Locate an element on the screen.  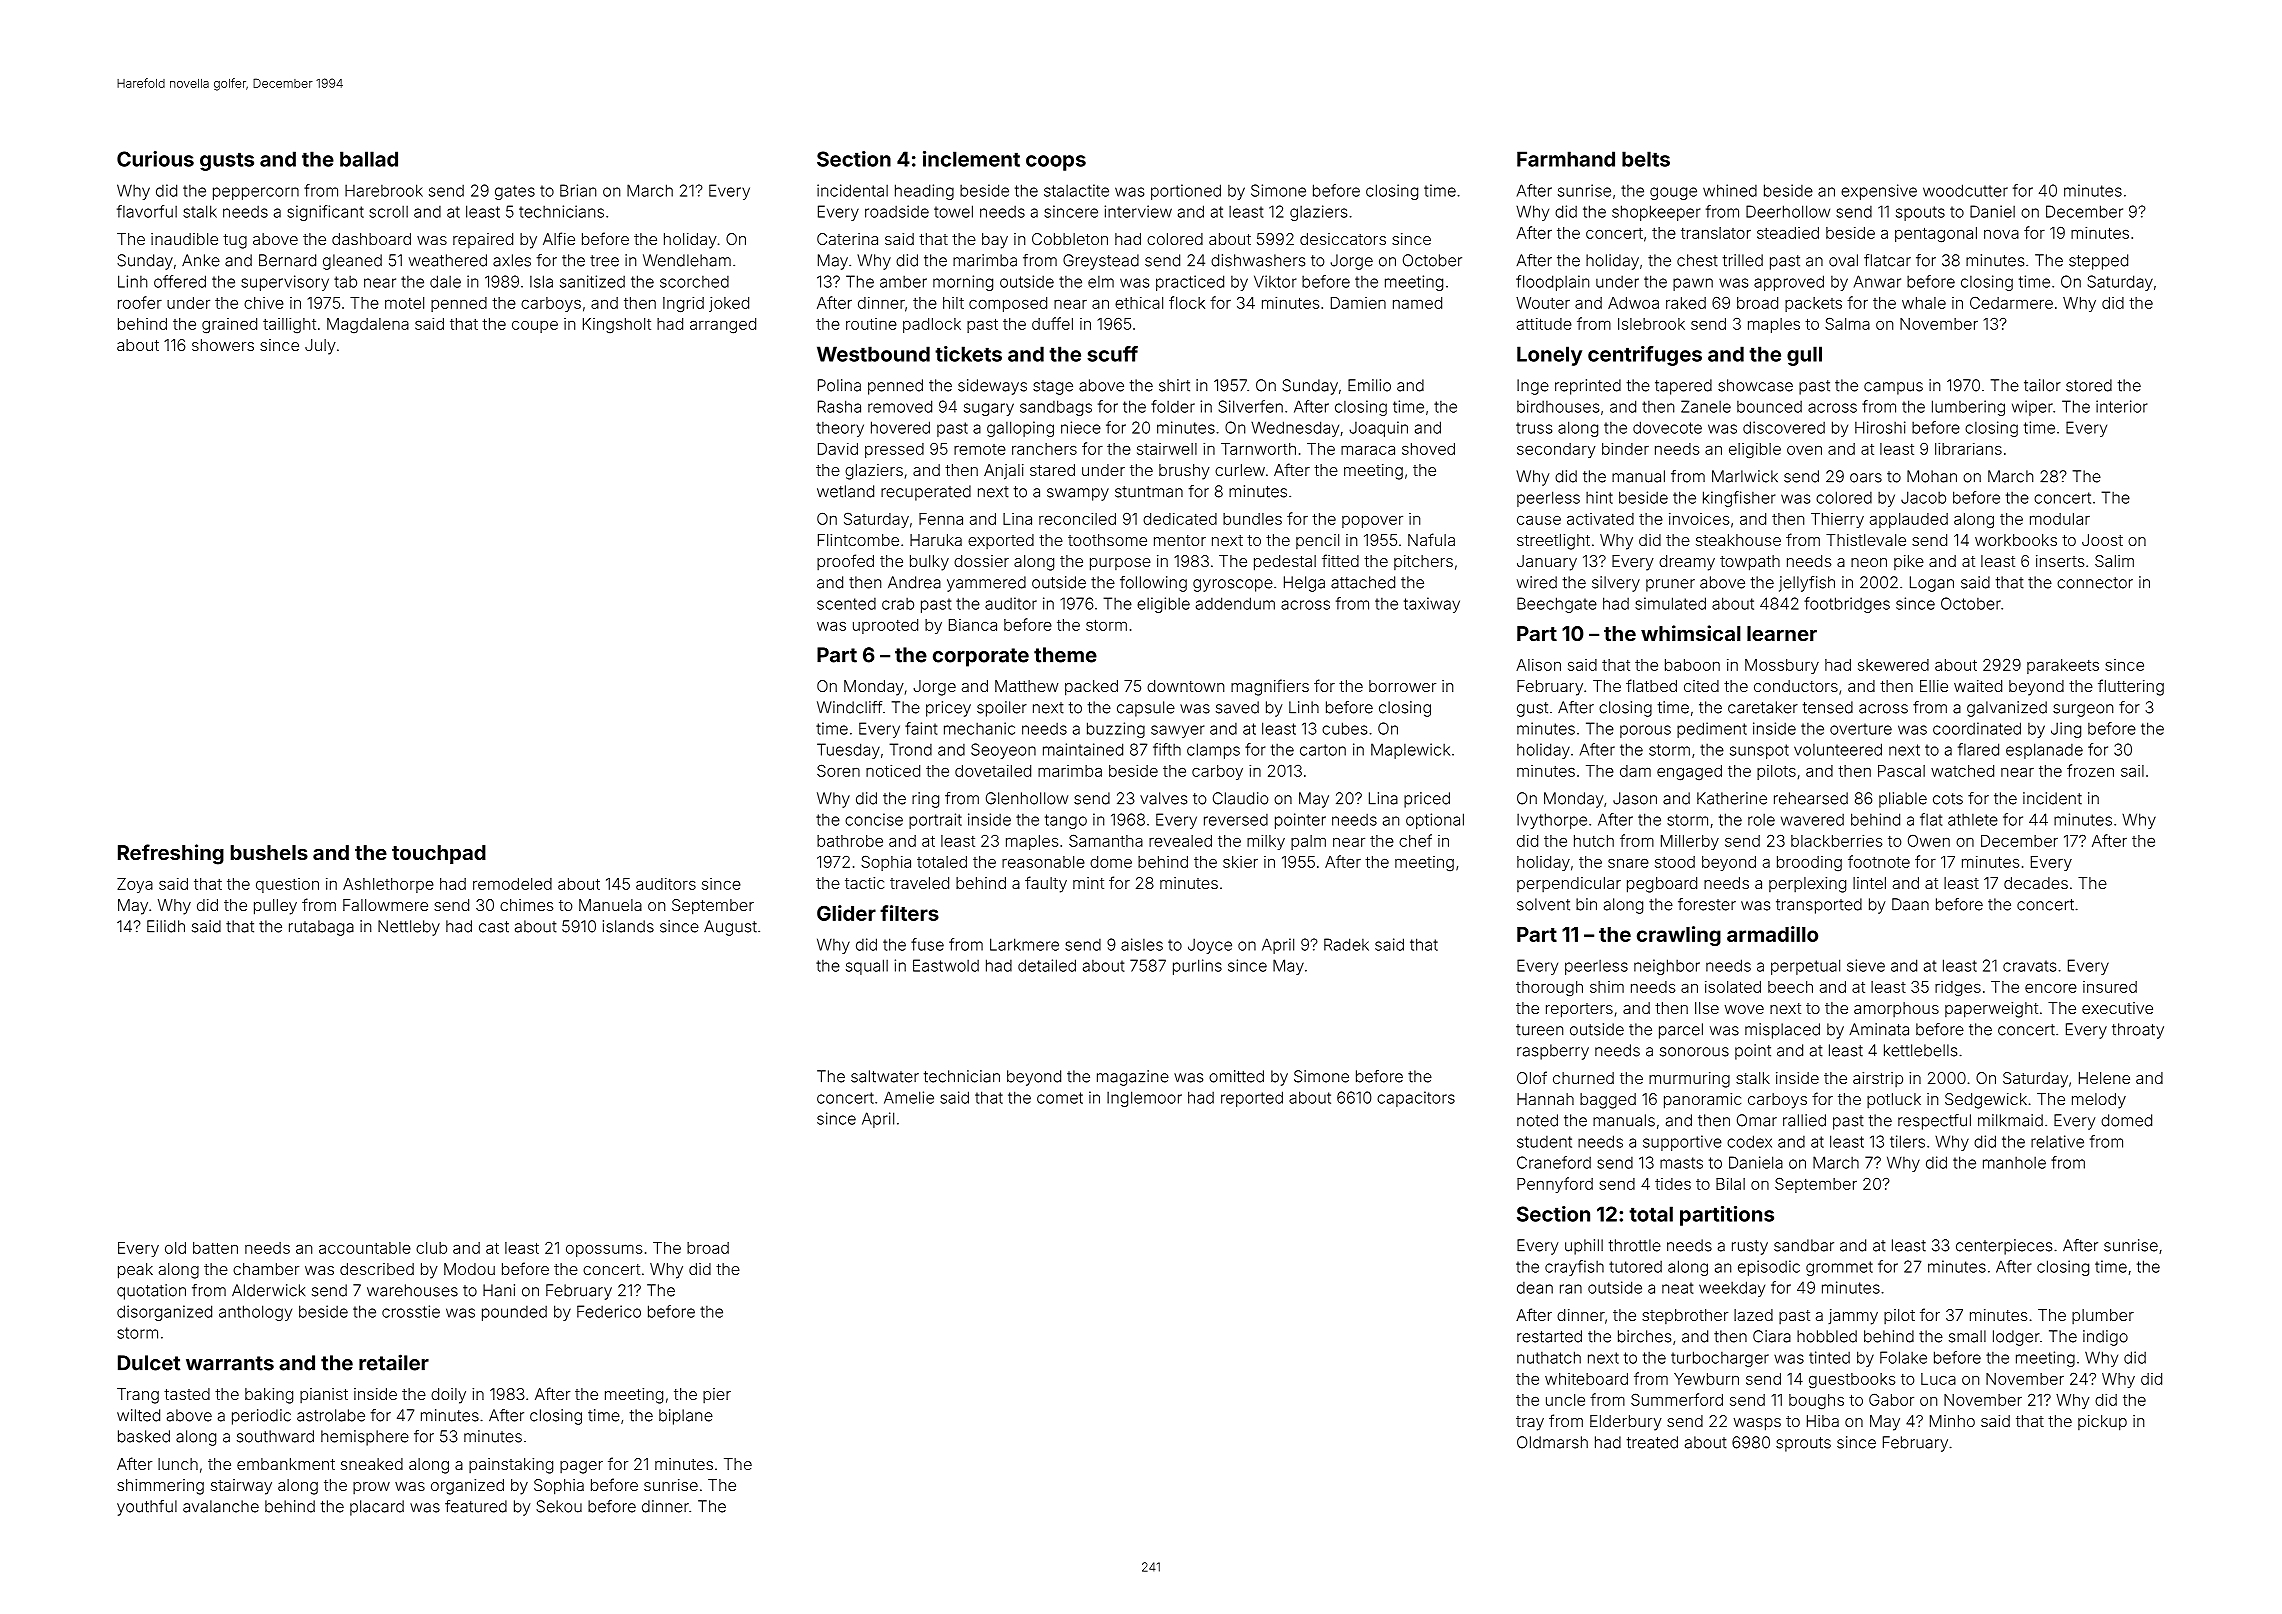
flavorful is located at coordinates (147, 211).
